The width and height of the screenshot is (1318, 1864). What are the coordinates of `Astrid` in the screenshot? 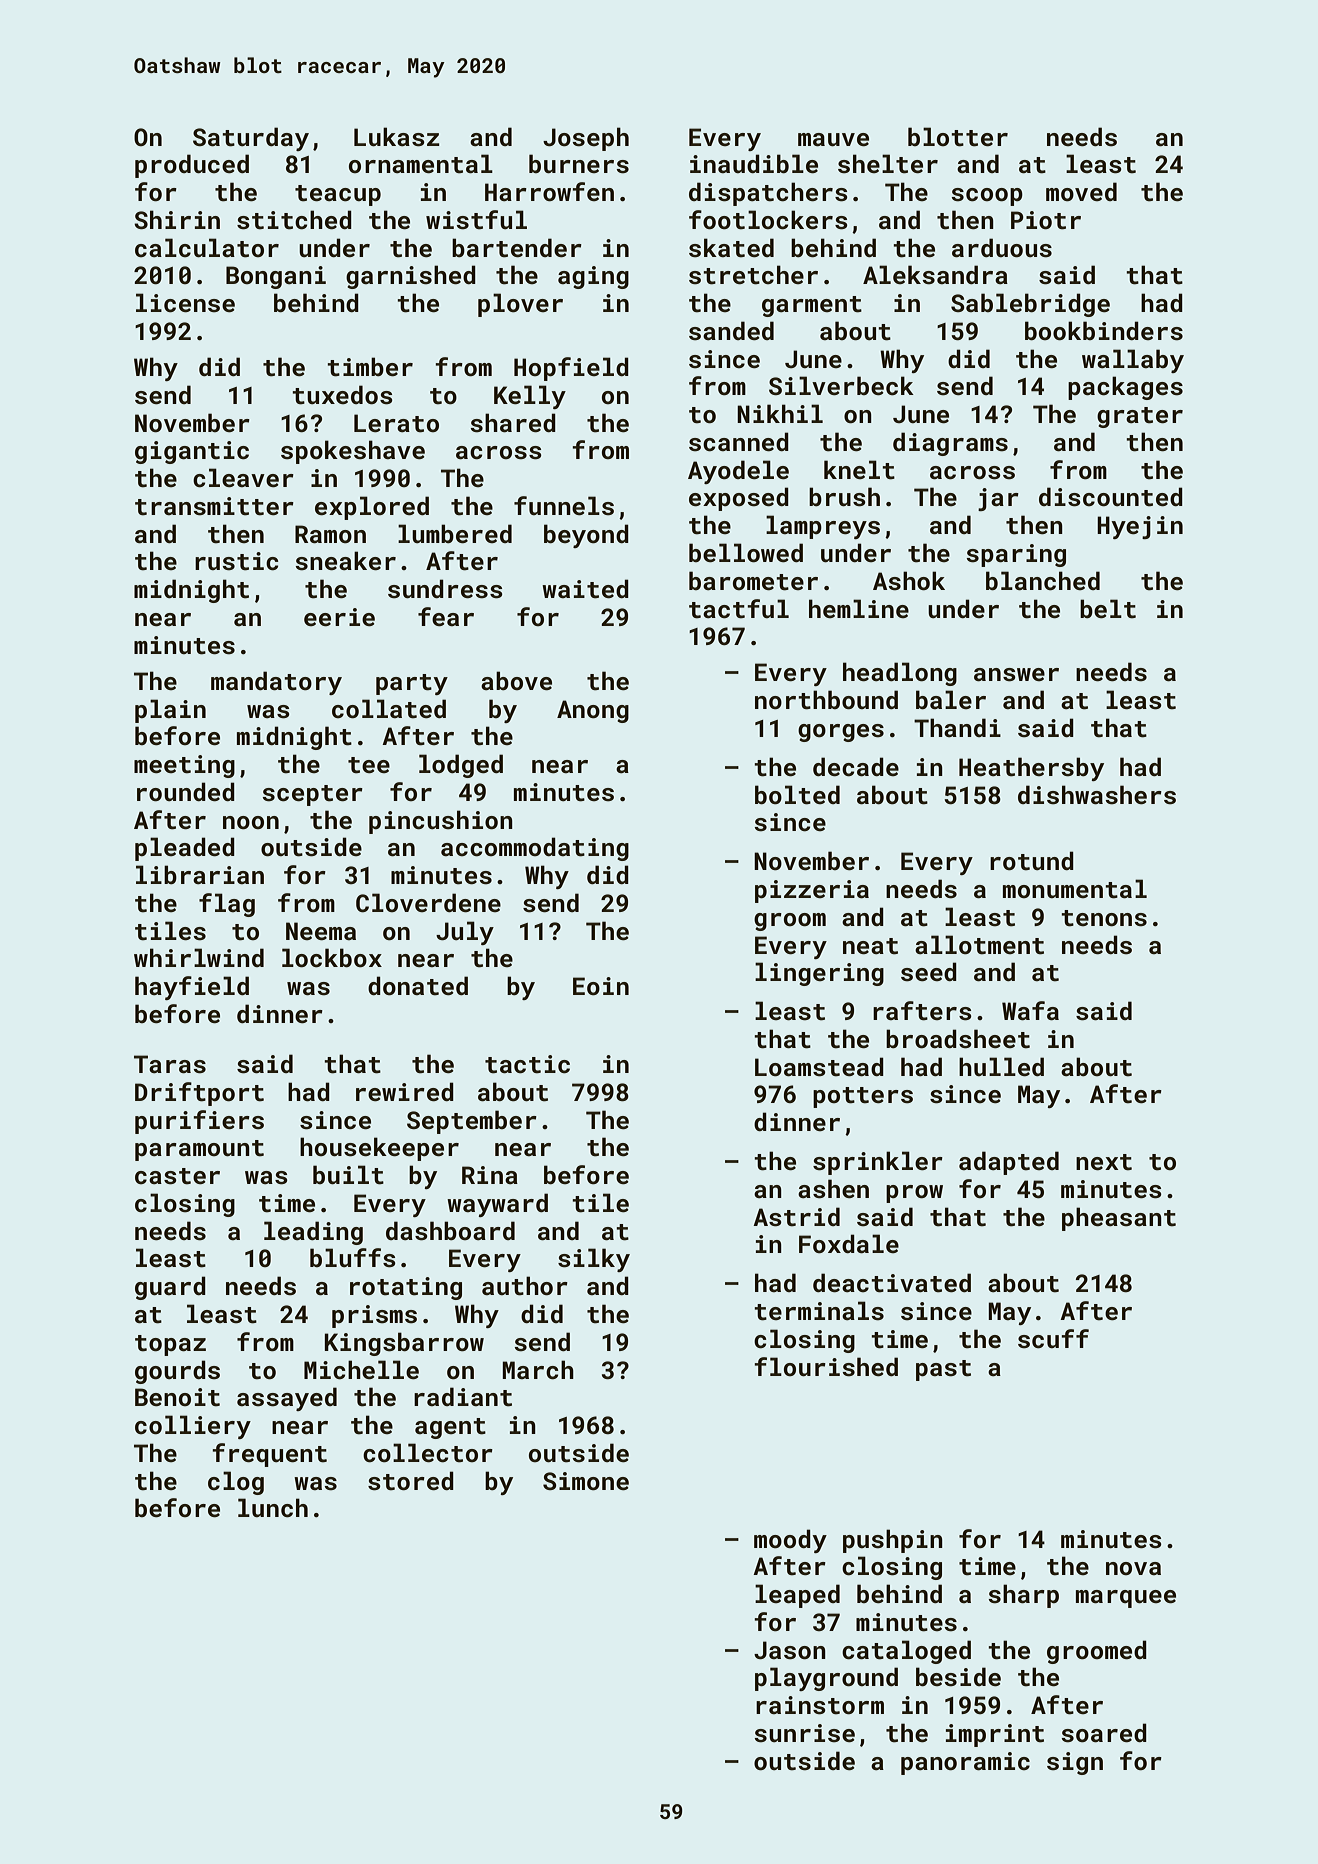 It's located at (796, 1217).
